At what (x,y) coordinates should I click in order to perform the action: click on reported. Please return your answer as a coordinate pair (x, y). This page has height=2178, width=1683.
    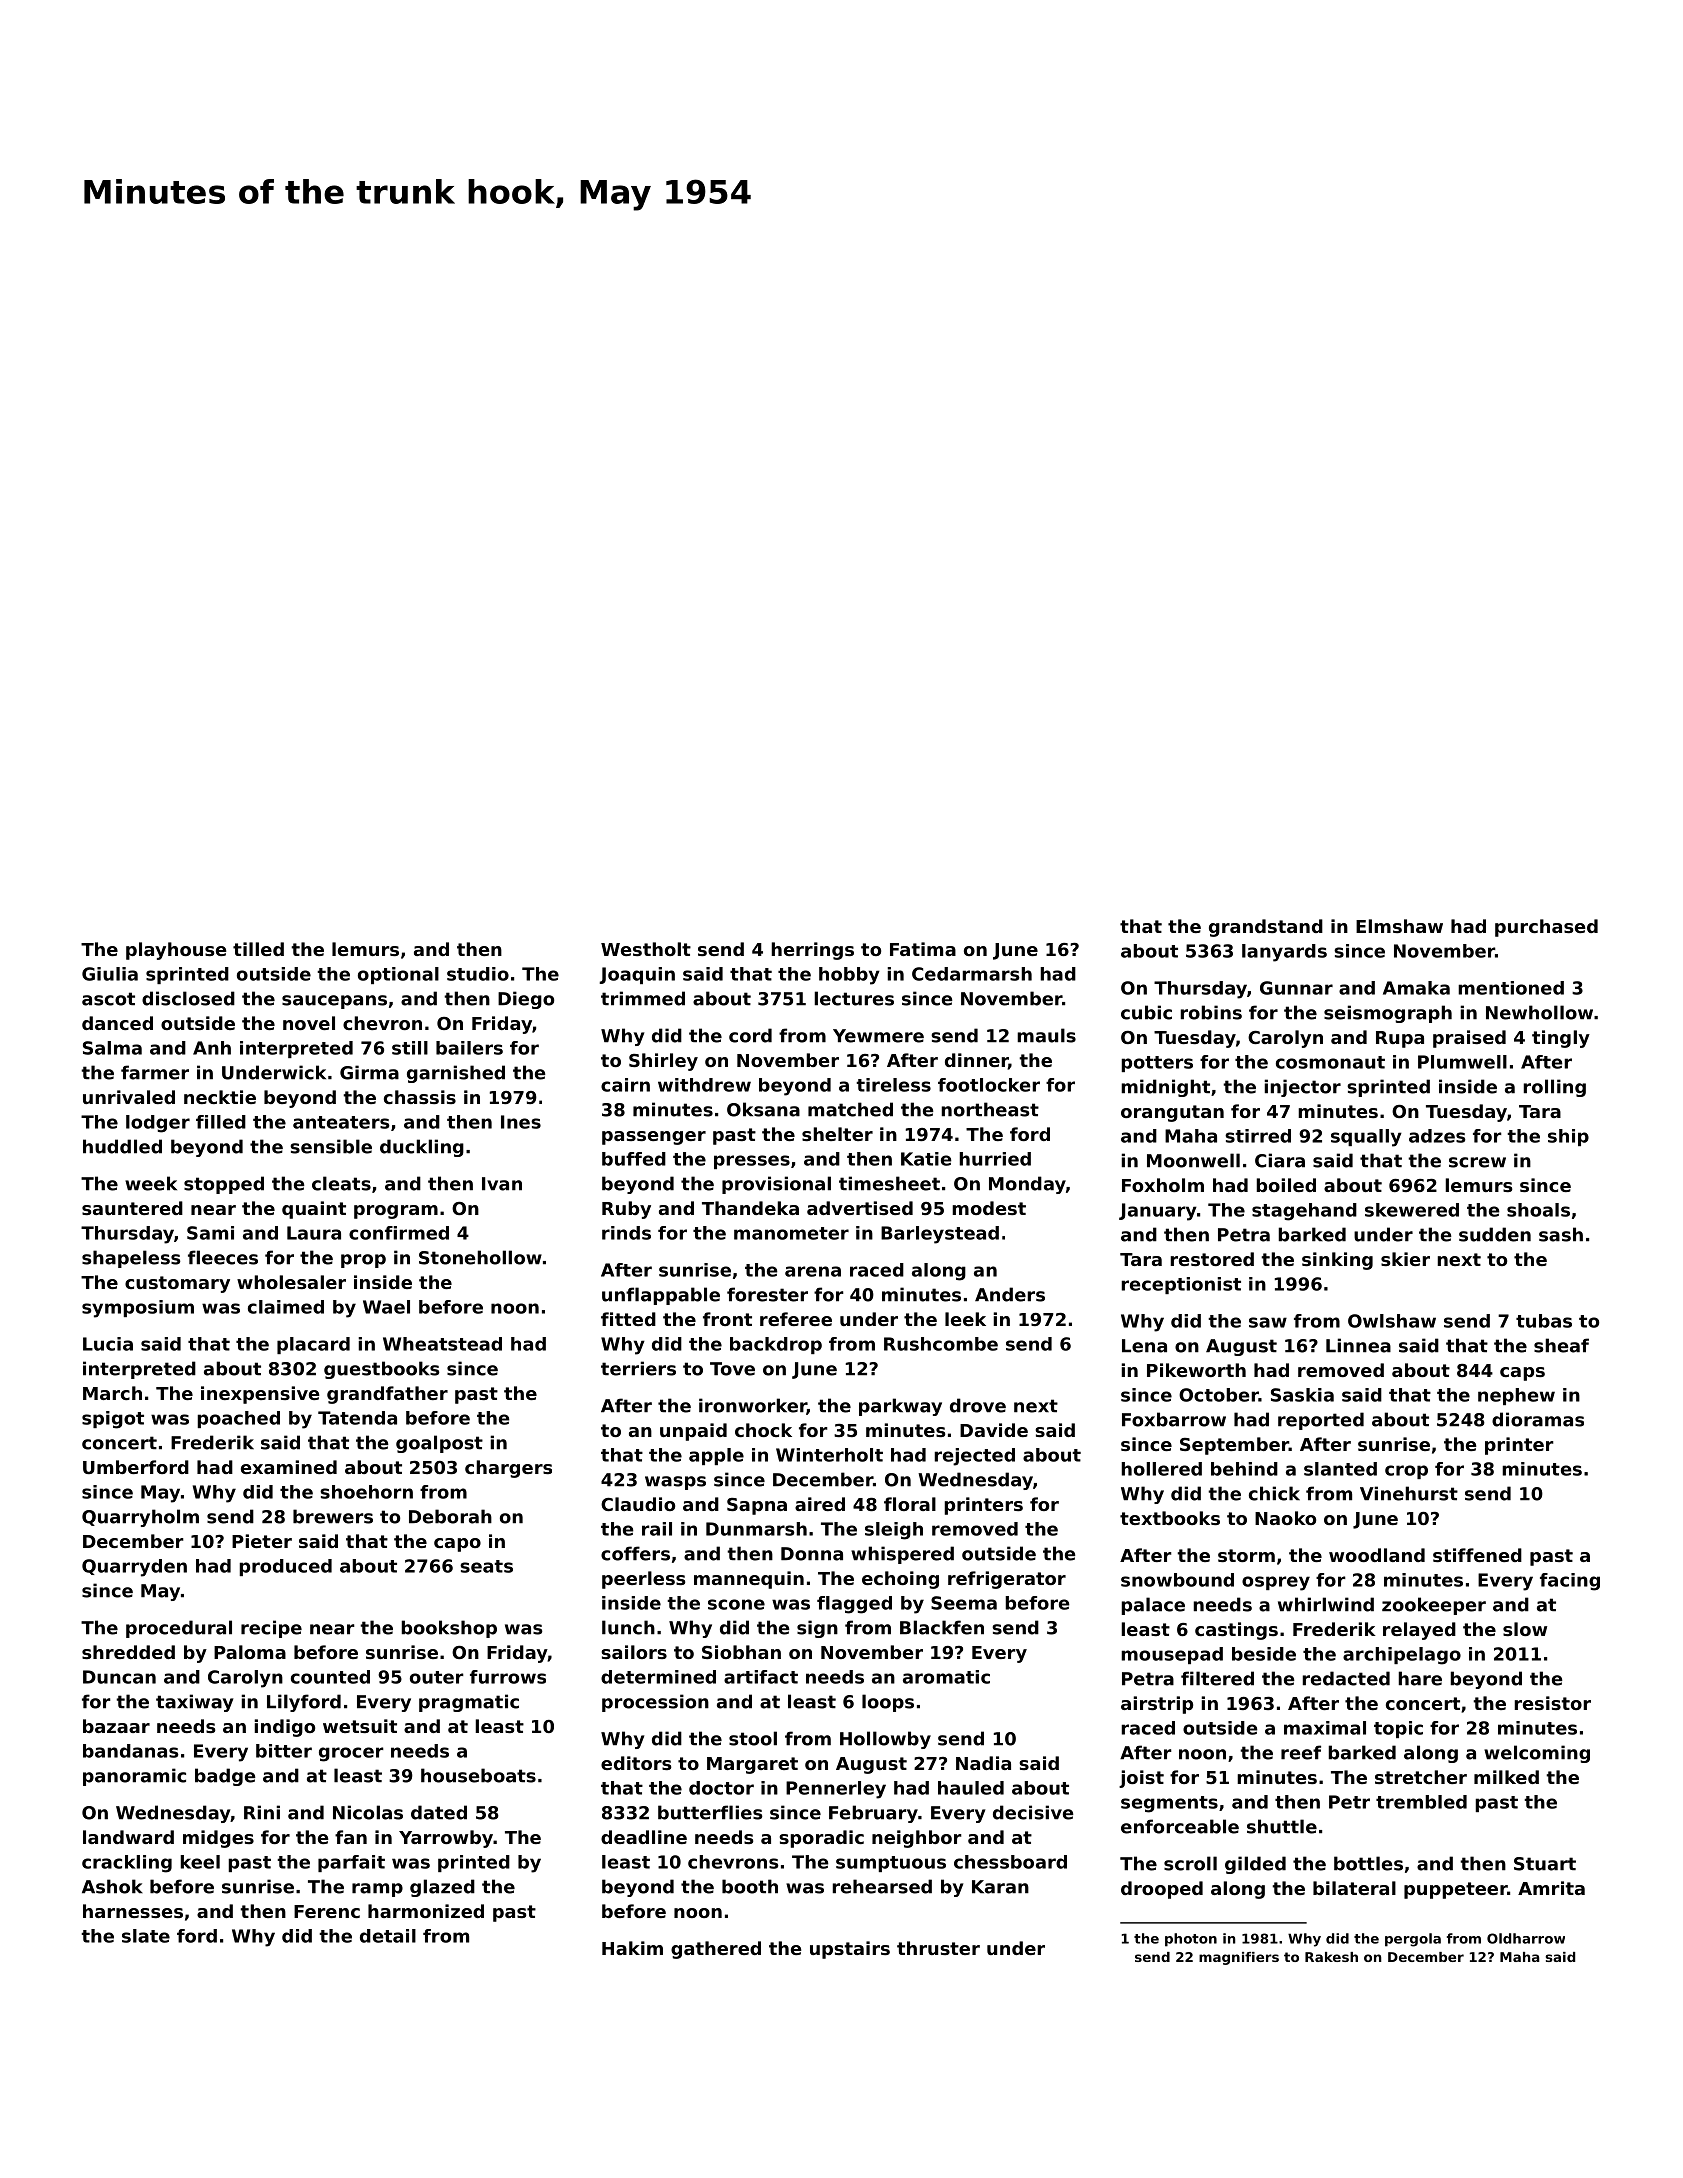
    Looking at the image, I should click on (1321, 1421).
